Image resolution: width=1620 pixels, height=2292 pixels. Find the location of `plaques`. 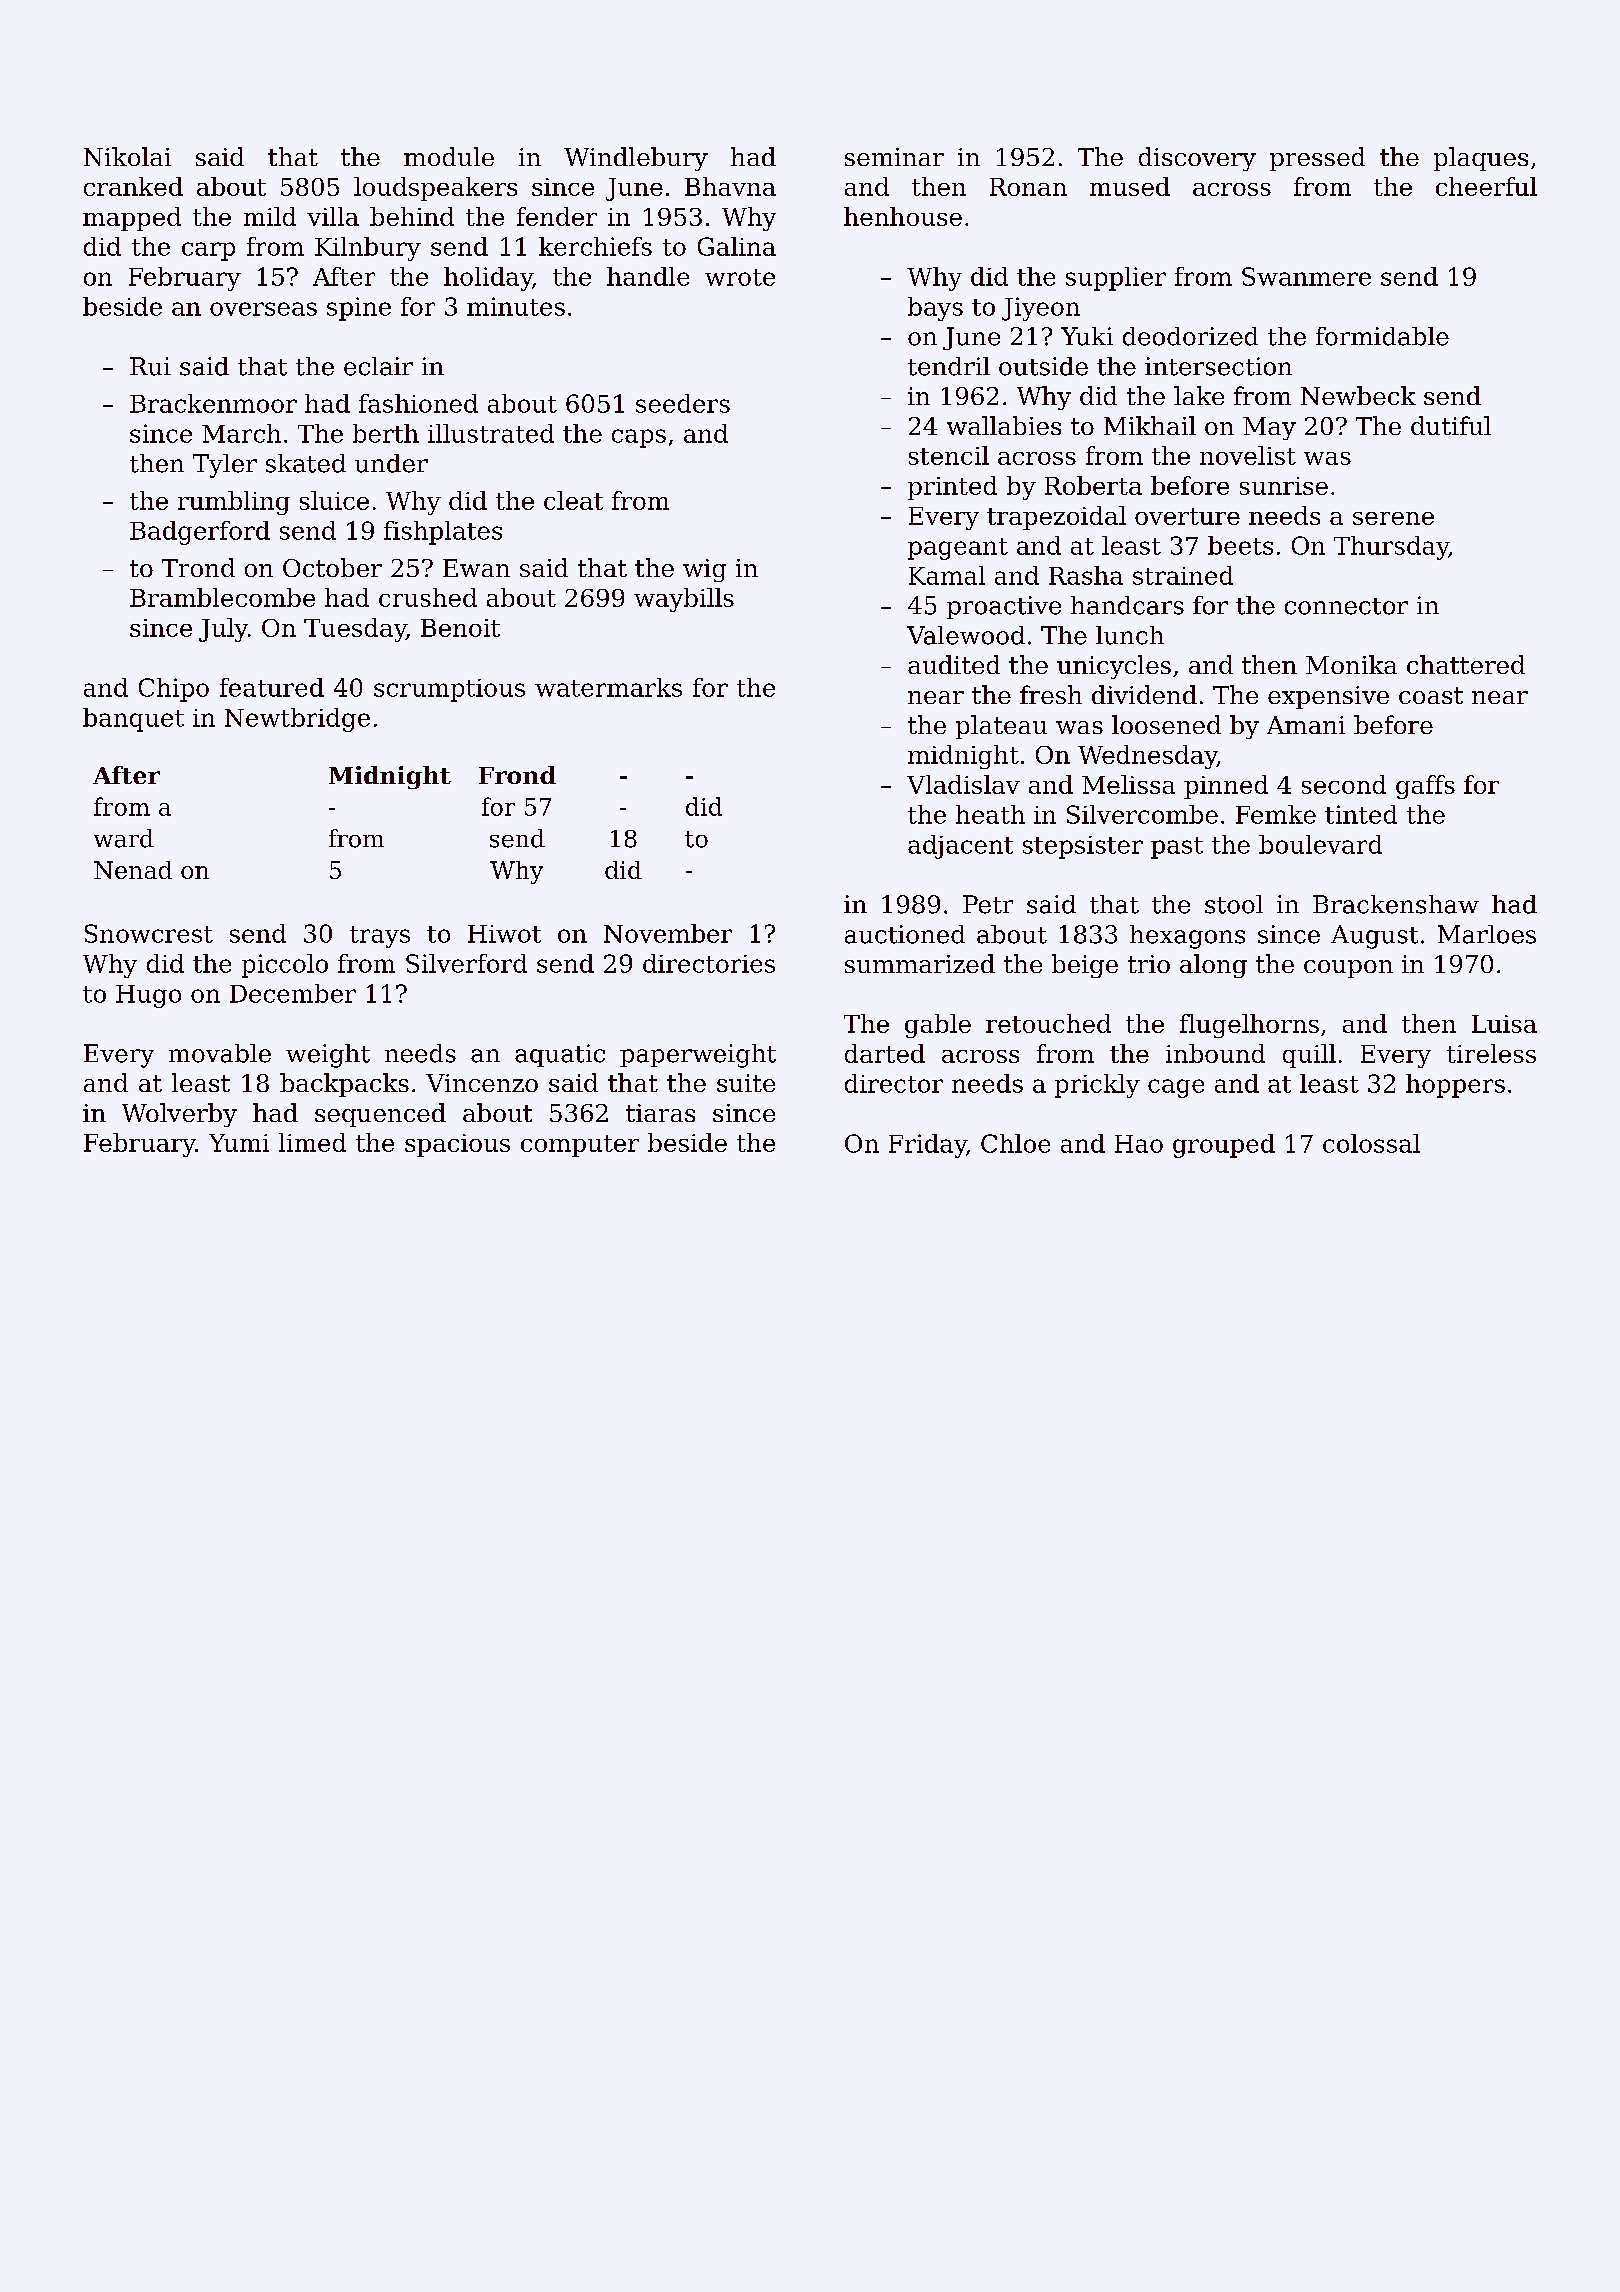

plaques is located at coordinates (1481, 159).
